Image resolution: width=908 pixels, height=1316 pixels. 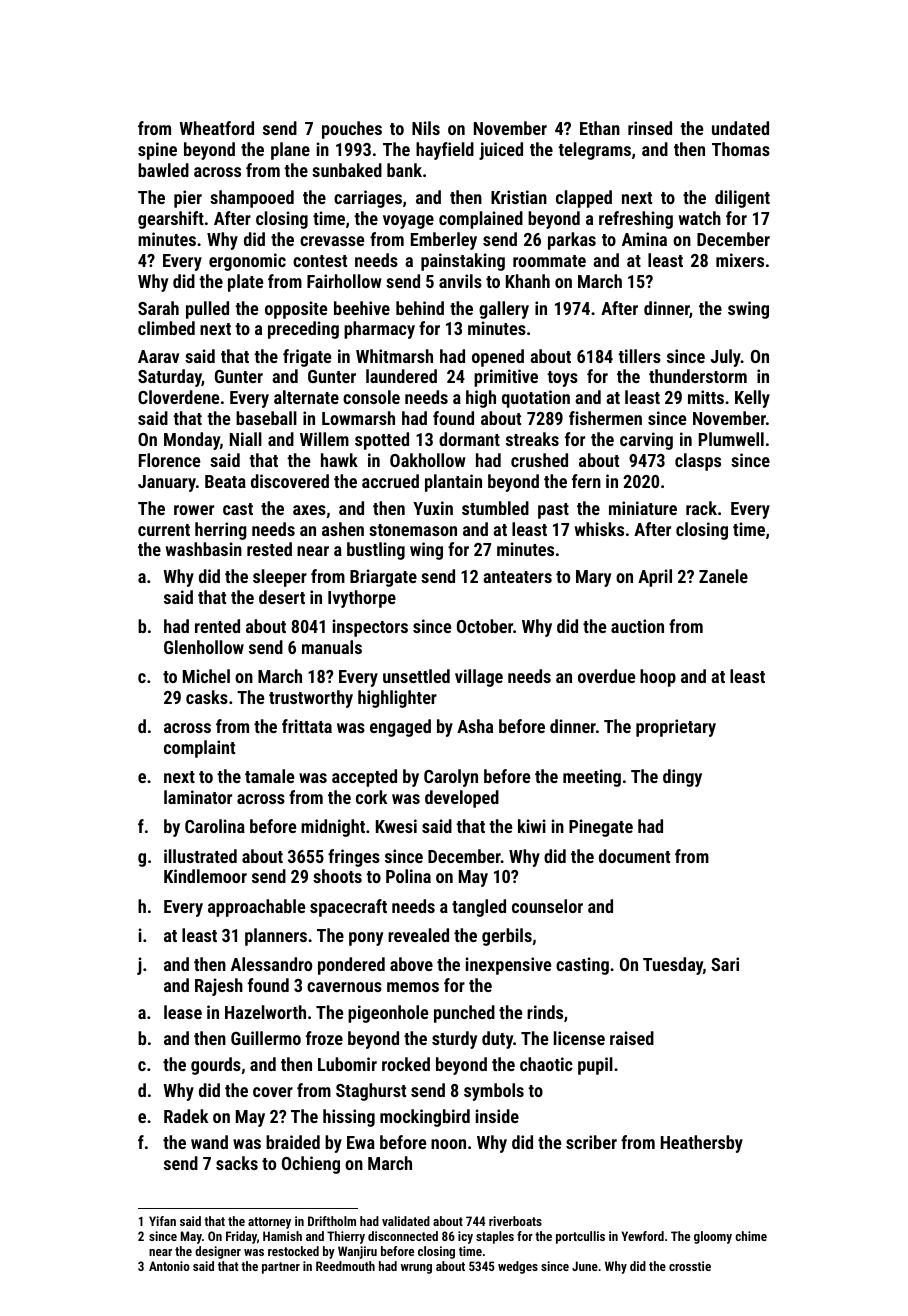 I want to click on Yifan, so click(x=162, y=1221).
